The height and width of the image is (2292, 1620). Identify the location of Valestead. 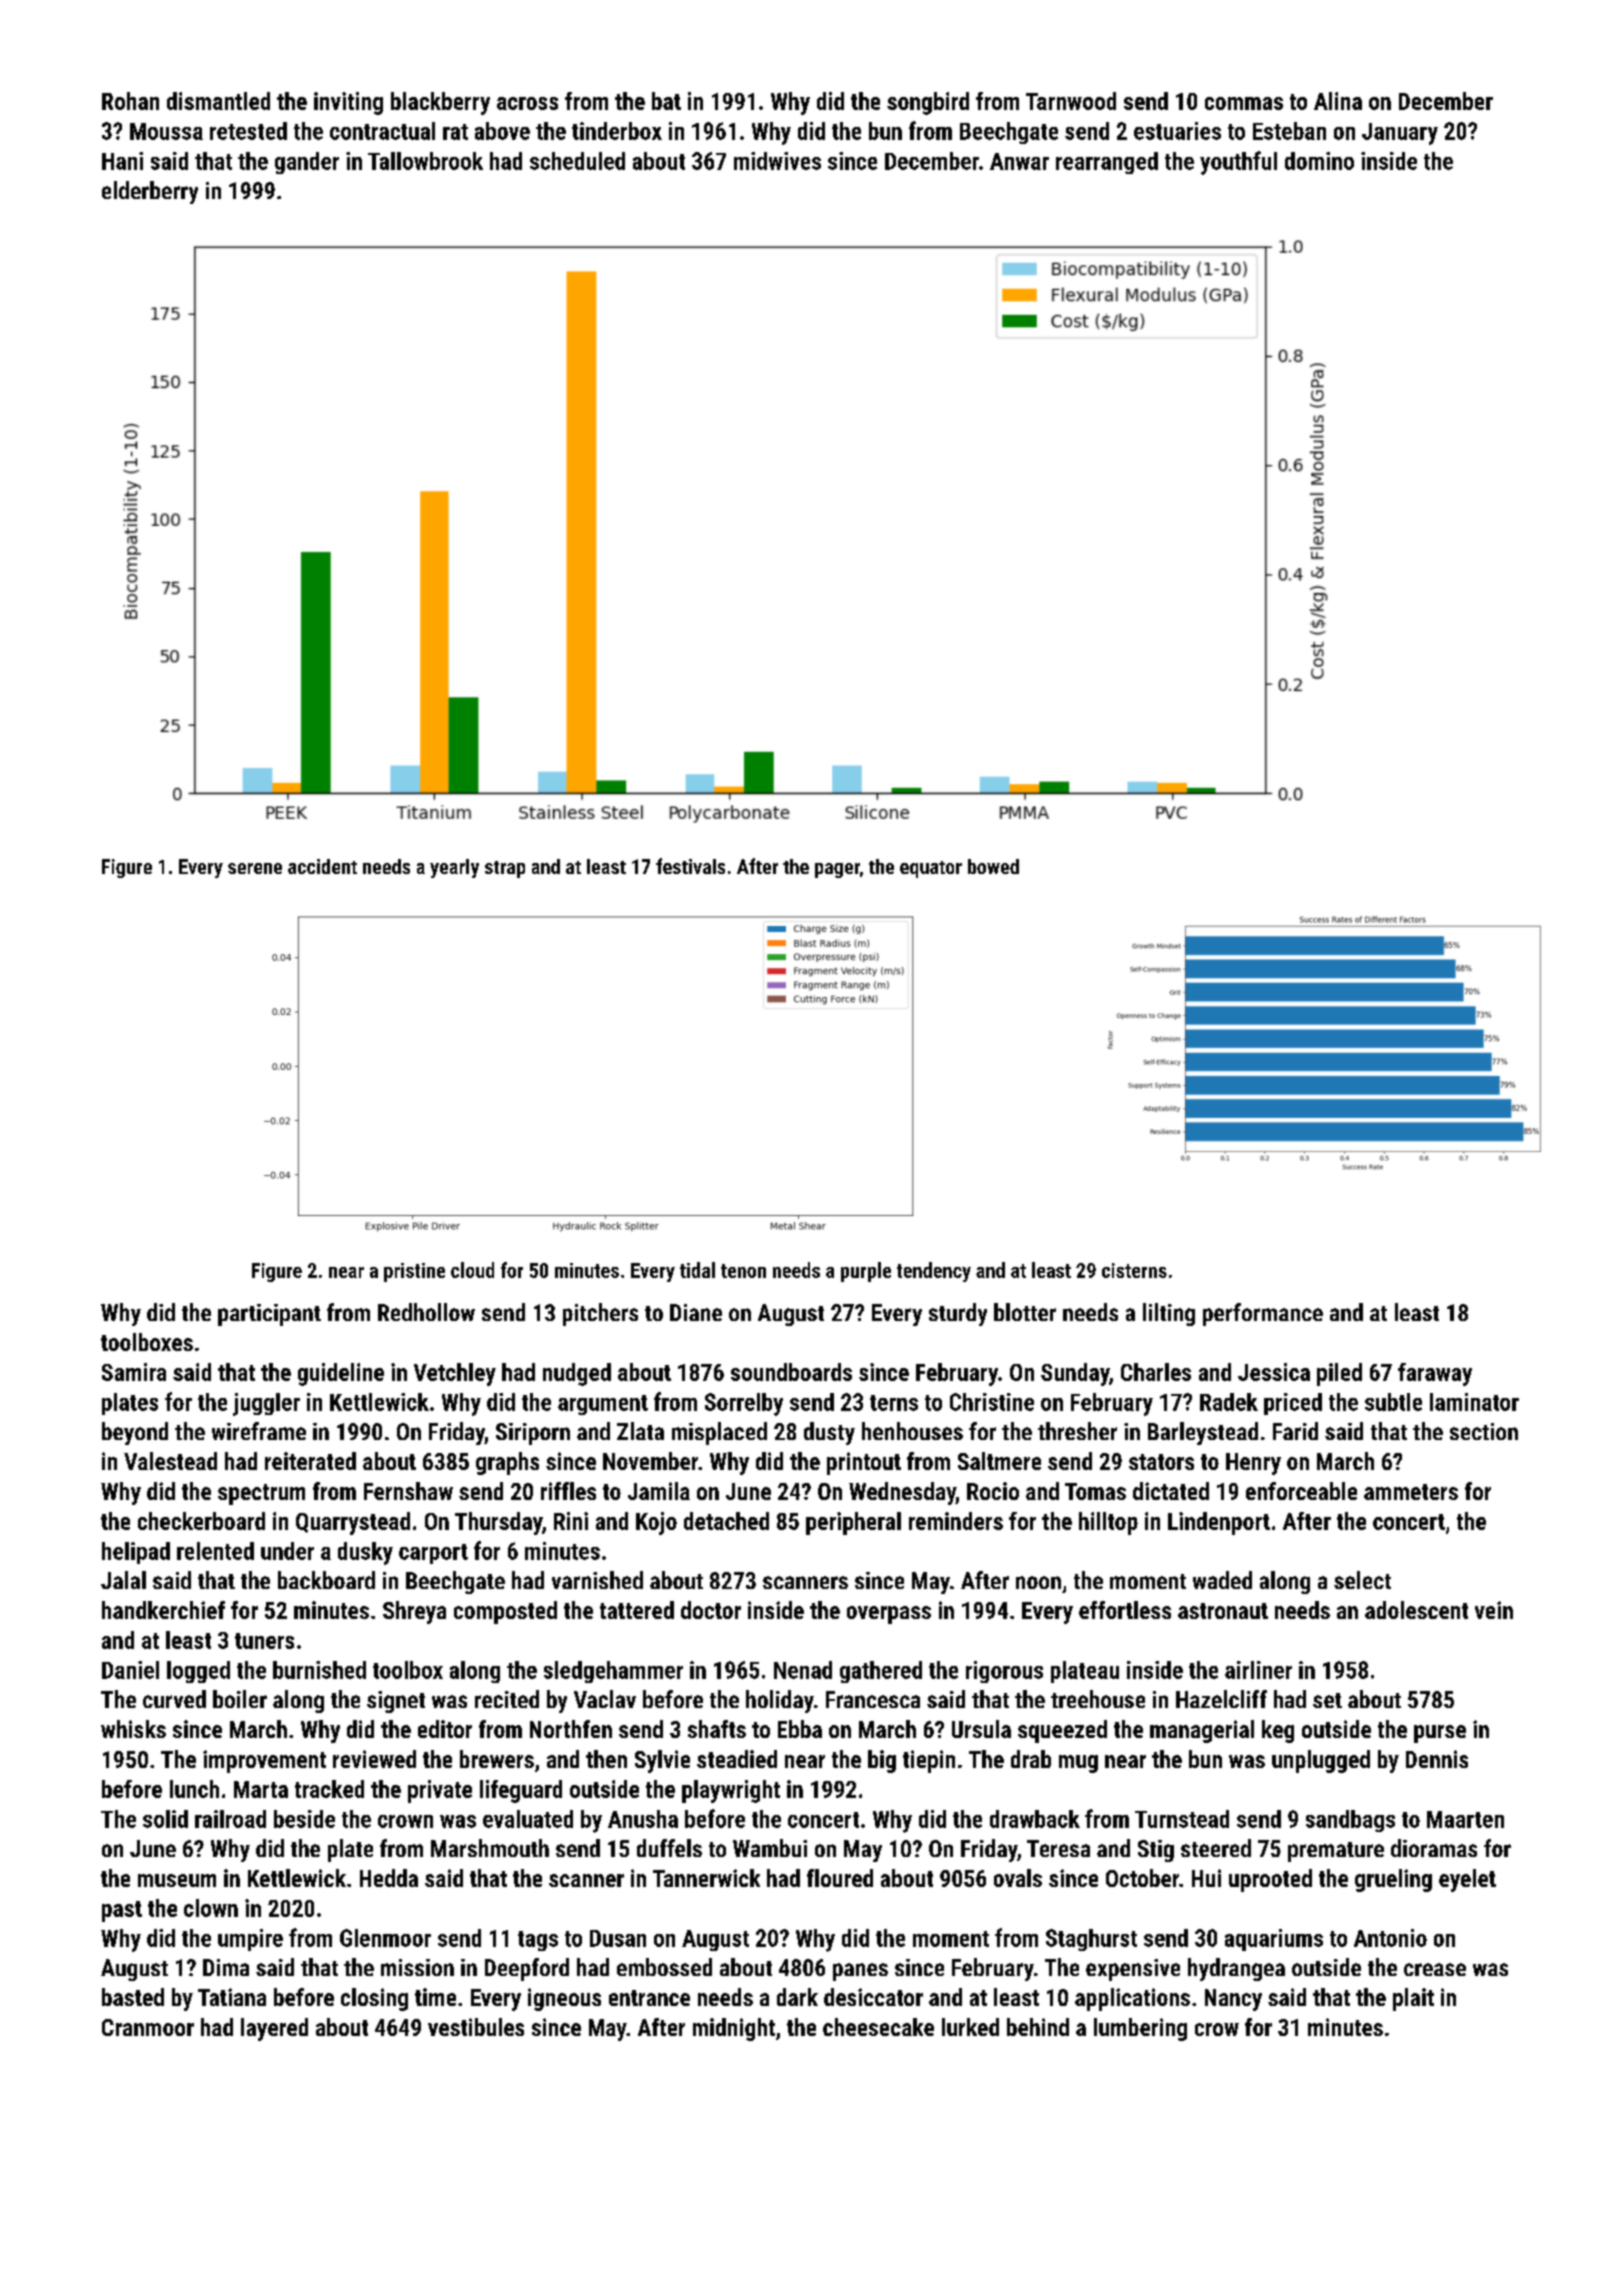
(170, 1461).
